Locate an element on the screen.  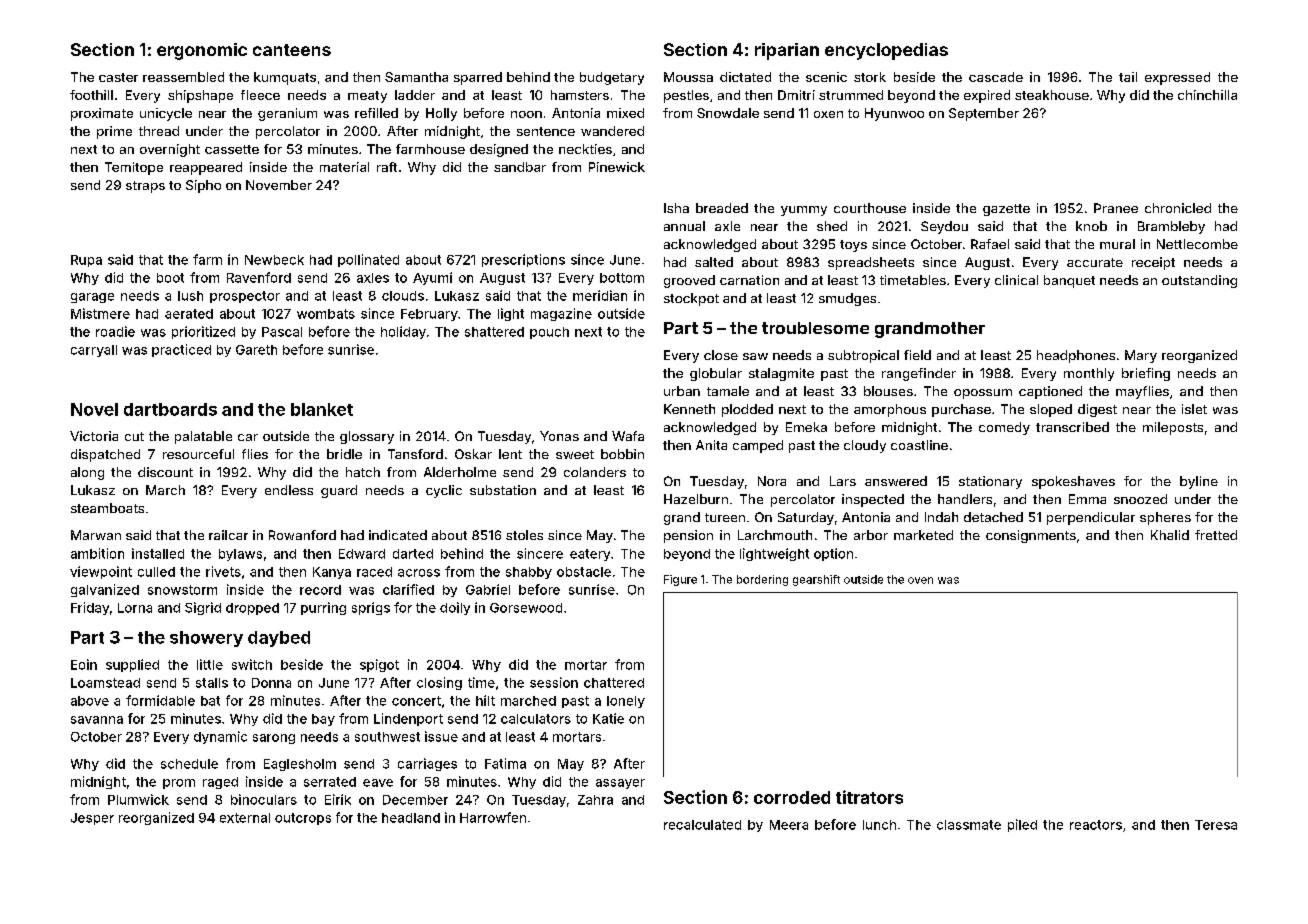
Snowdale is located at coordinates (728, 113).
